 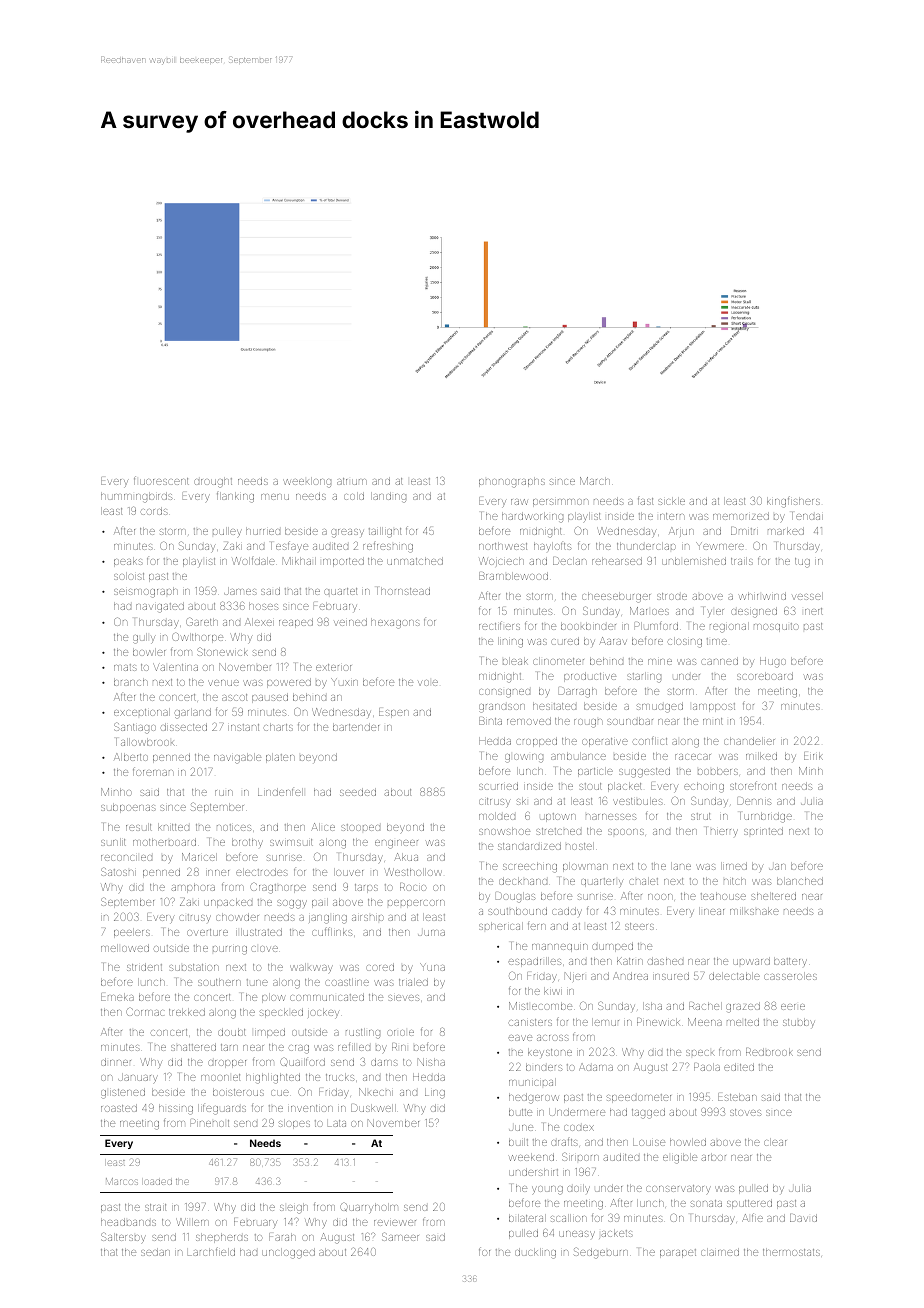 I want to click on landing, so click(x=388, y=497).
